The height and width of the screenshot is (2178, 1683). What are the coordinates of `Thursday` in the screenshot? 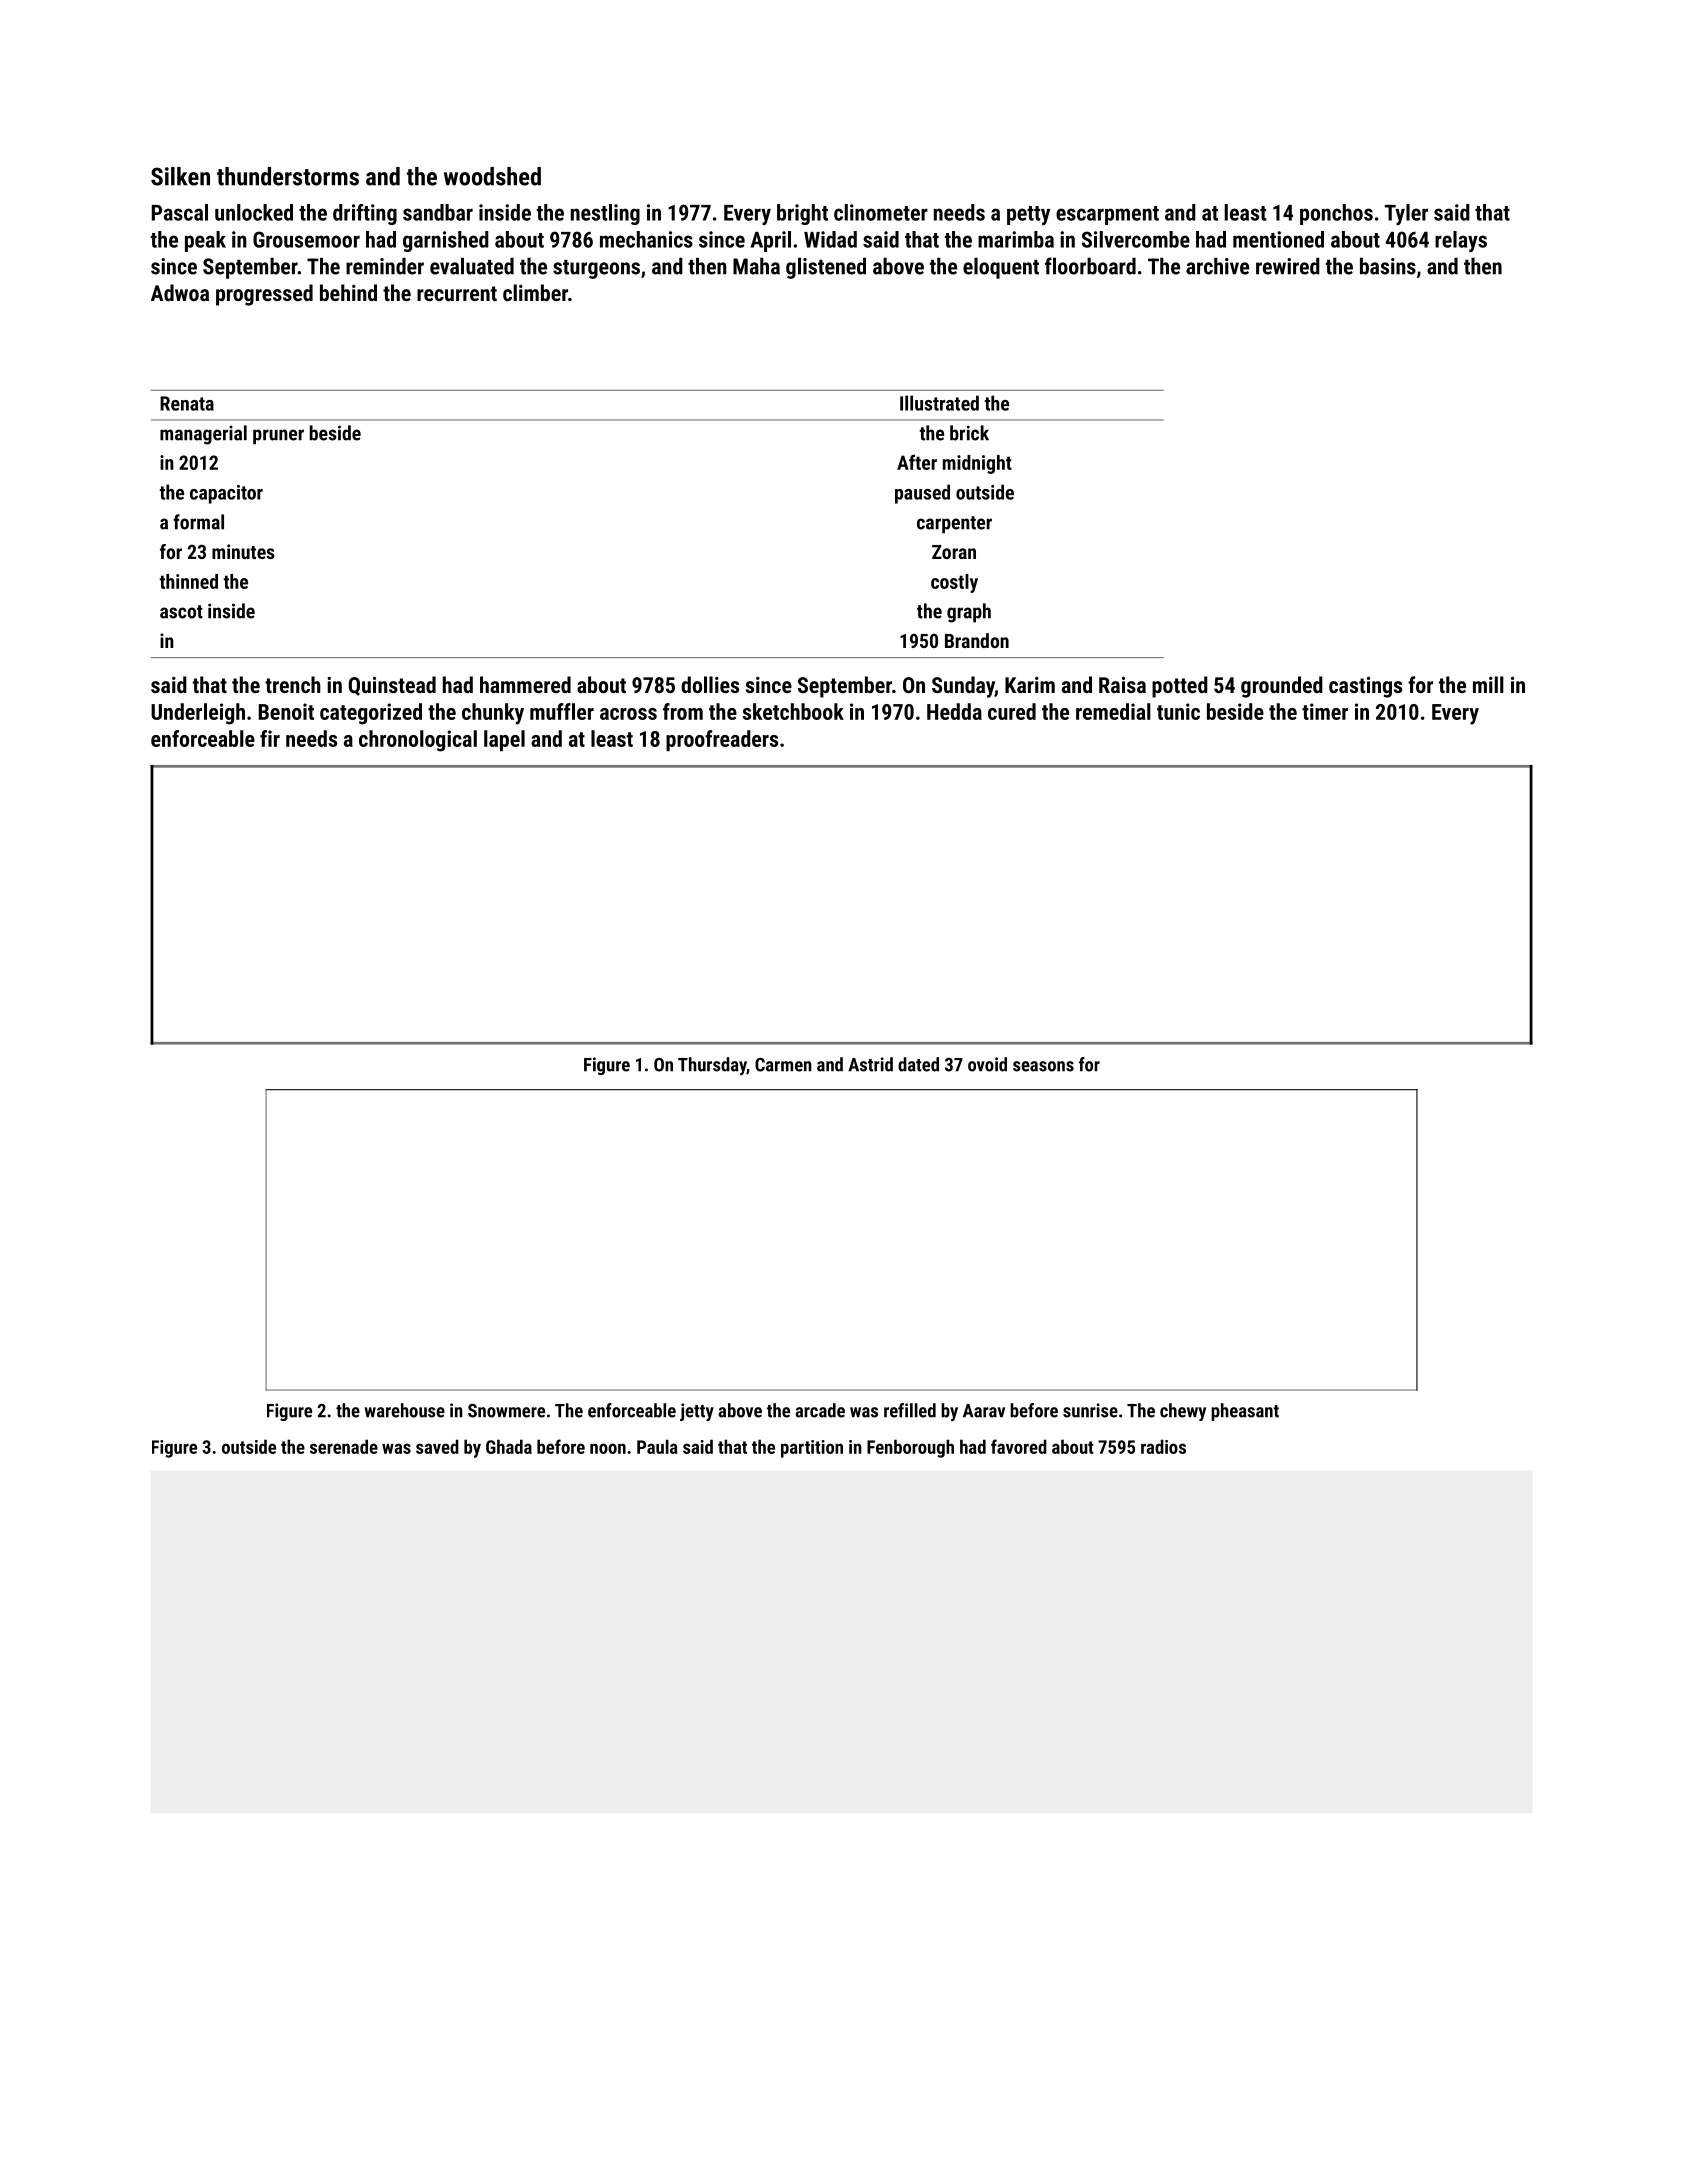 It's located at (712, 1066).
